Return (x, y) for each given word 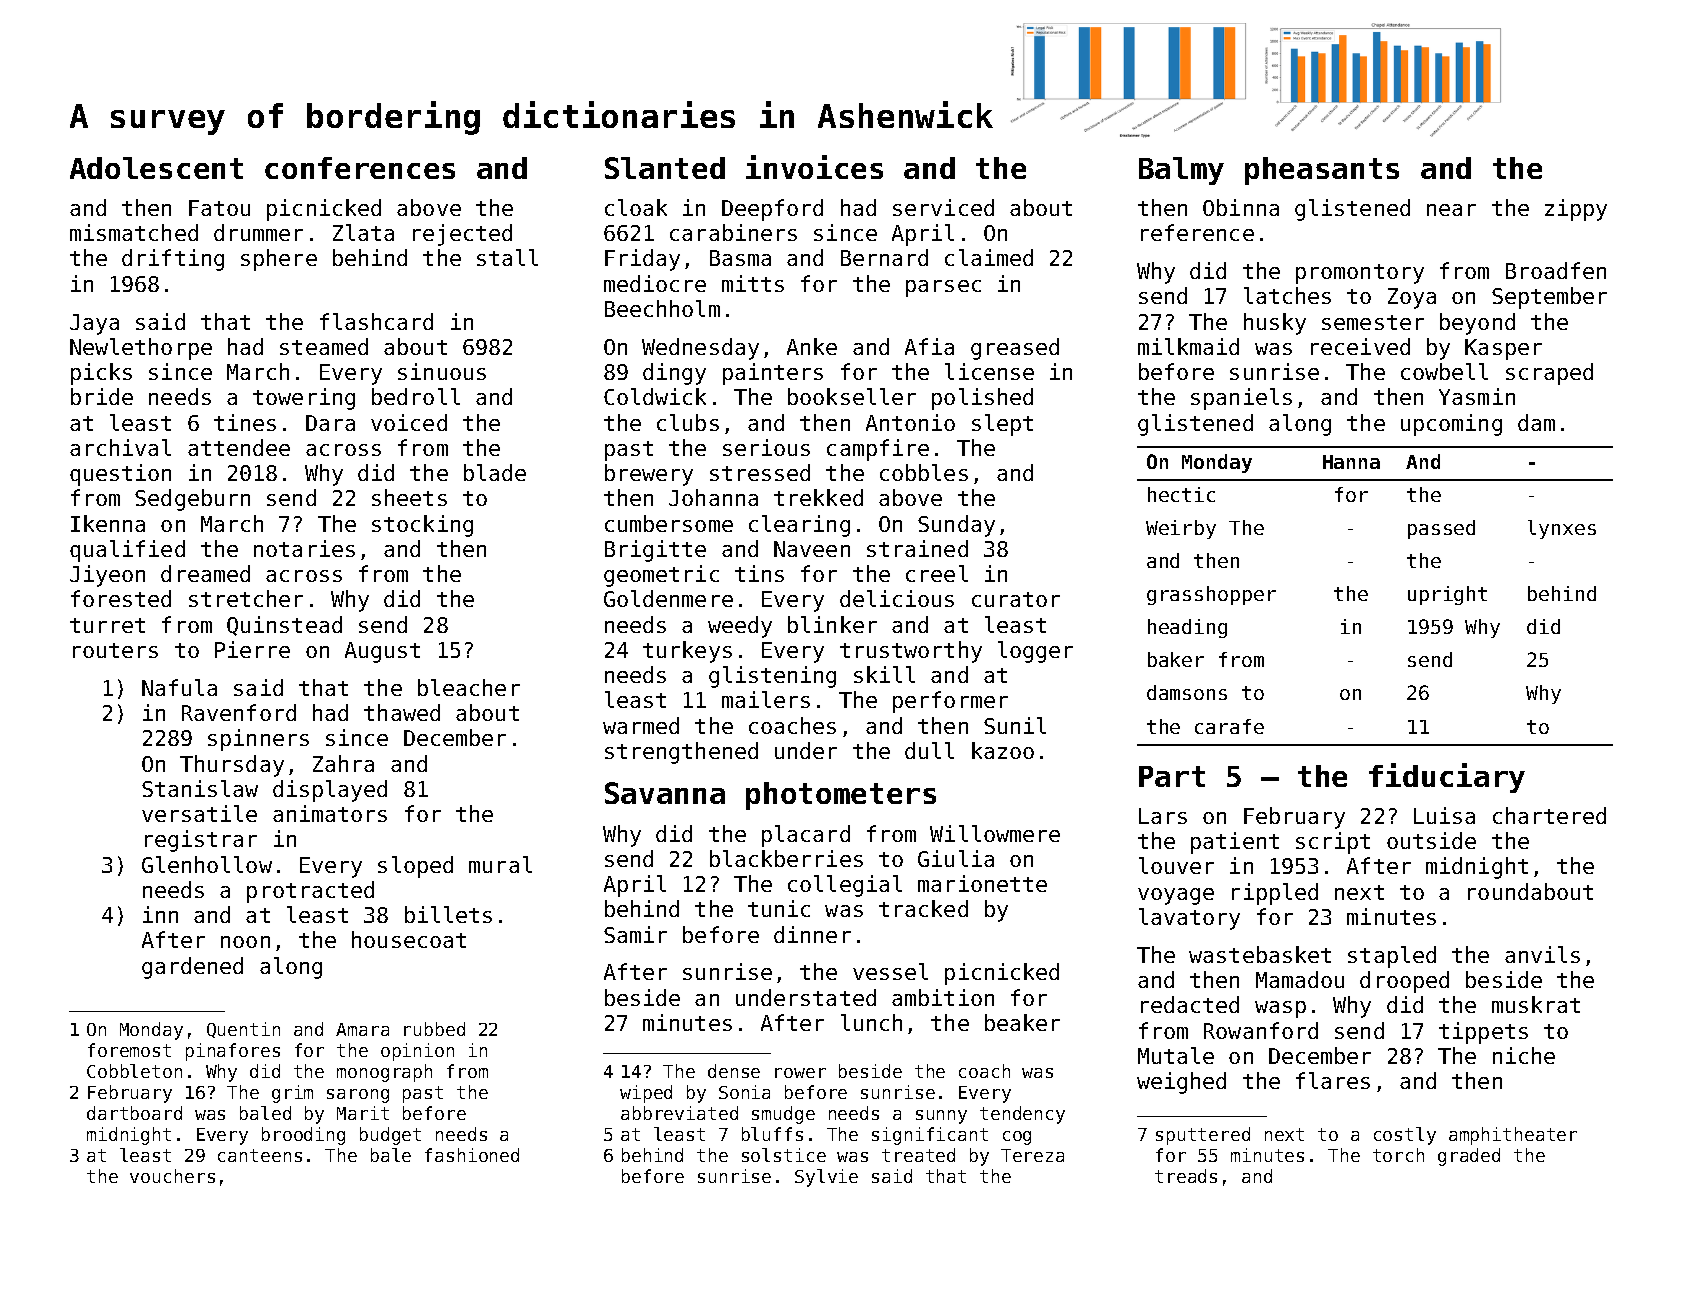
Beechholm (662, 308)
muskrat (1536, 1004)
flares (1333, 1080)
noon (245, 942)
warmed (641, 725)
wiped (646, 1094)
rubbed (434, 1029)
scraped (1549, 374)
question (120, 475)
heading (1187, 628)
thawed (402, 712)
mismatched (134, 232)
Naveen (812, 549)
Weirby (1181, 529)
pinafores (233, 1052)
